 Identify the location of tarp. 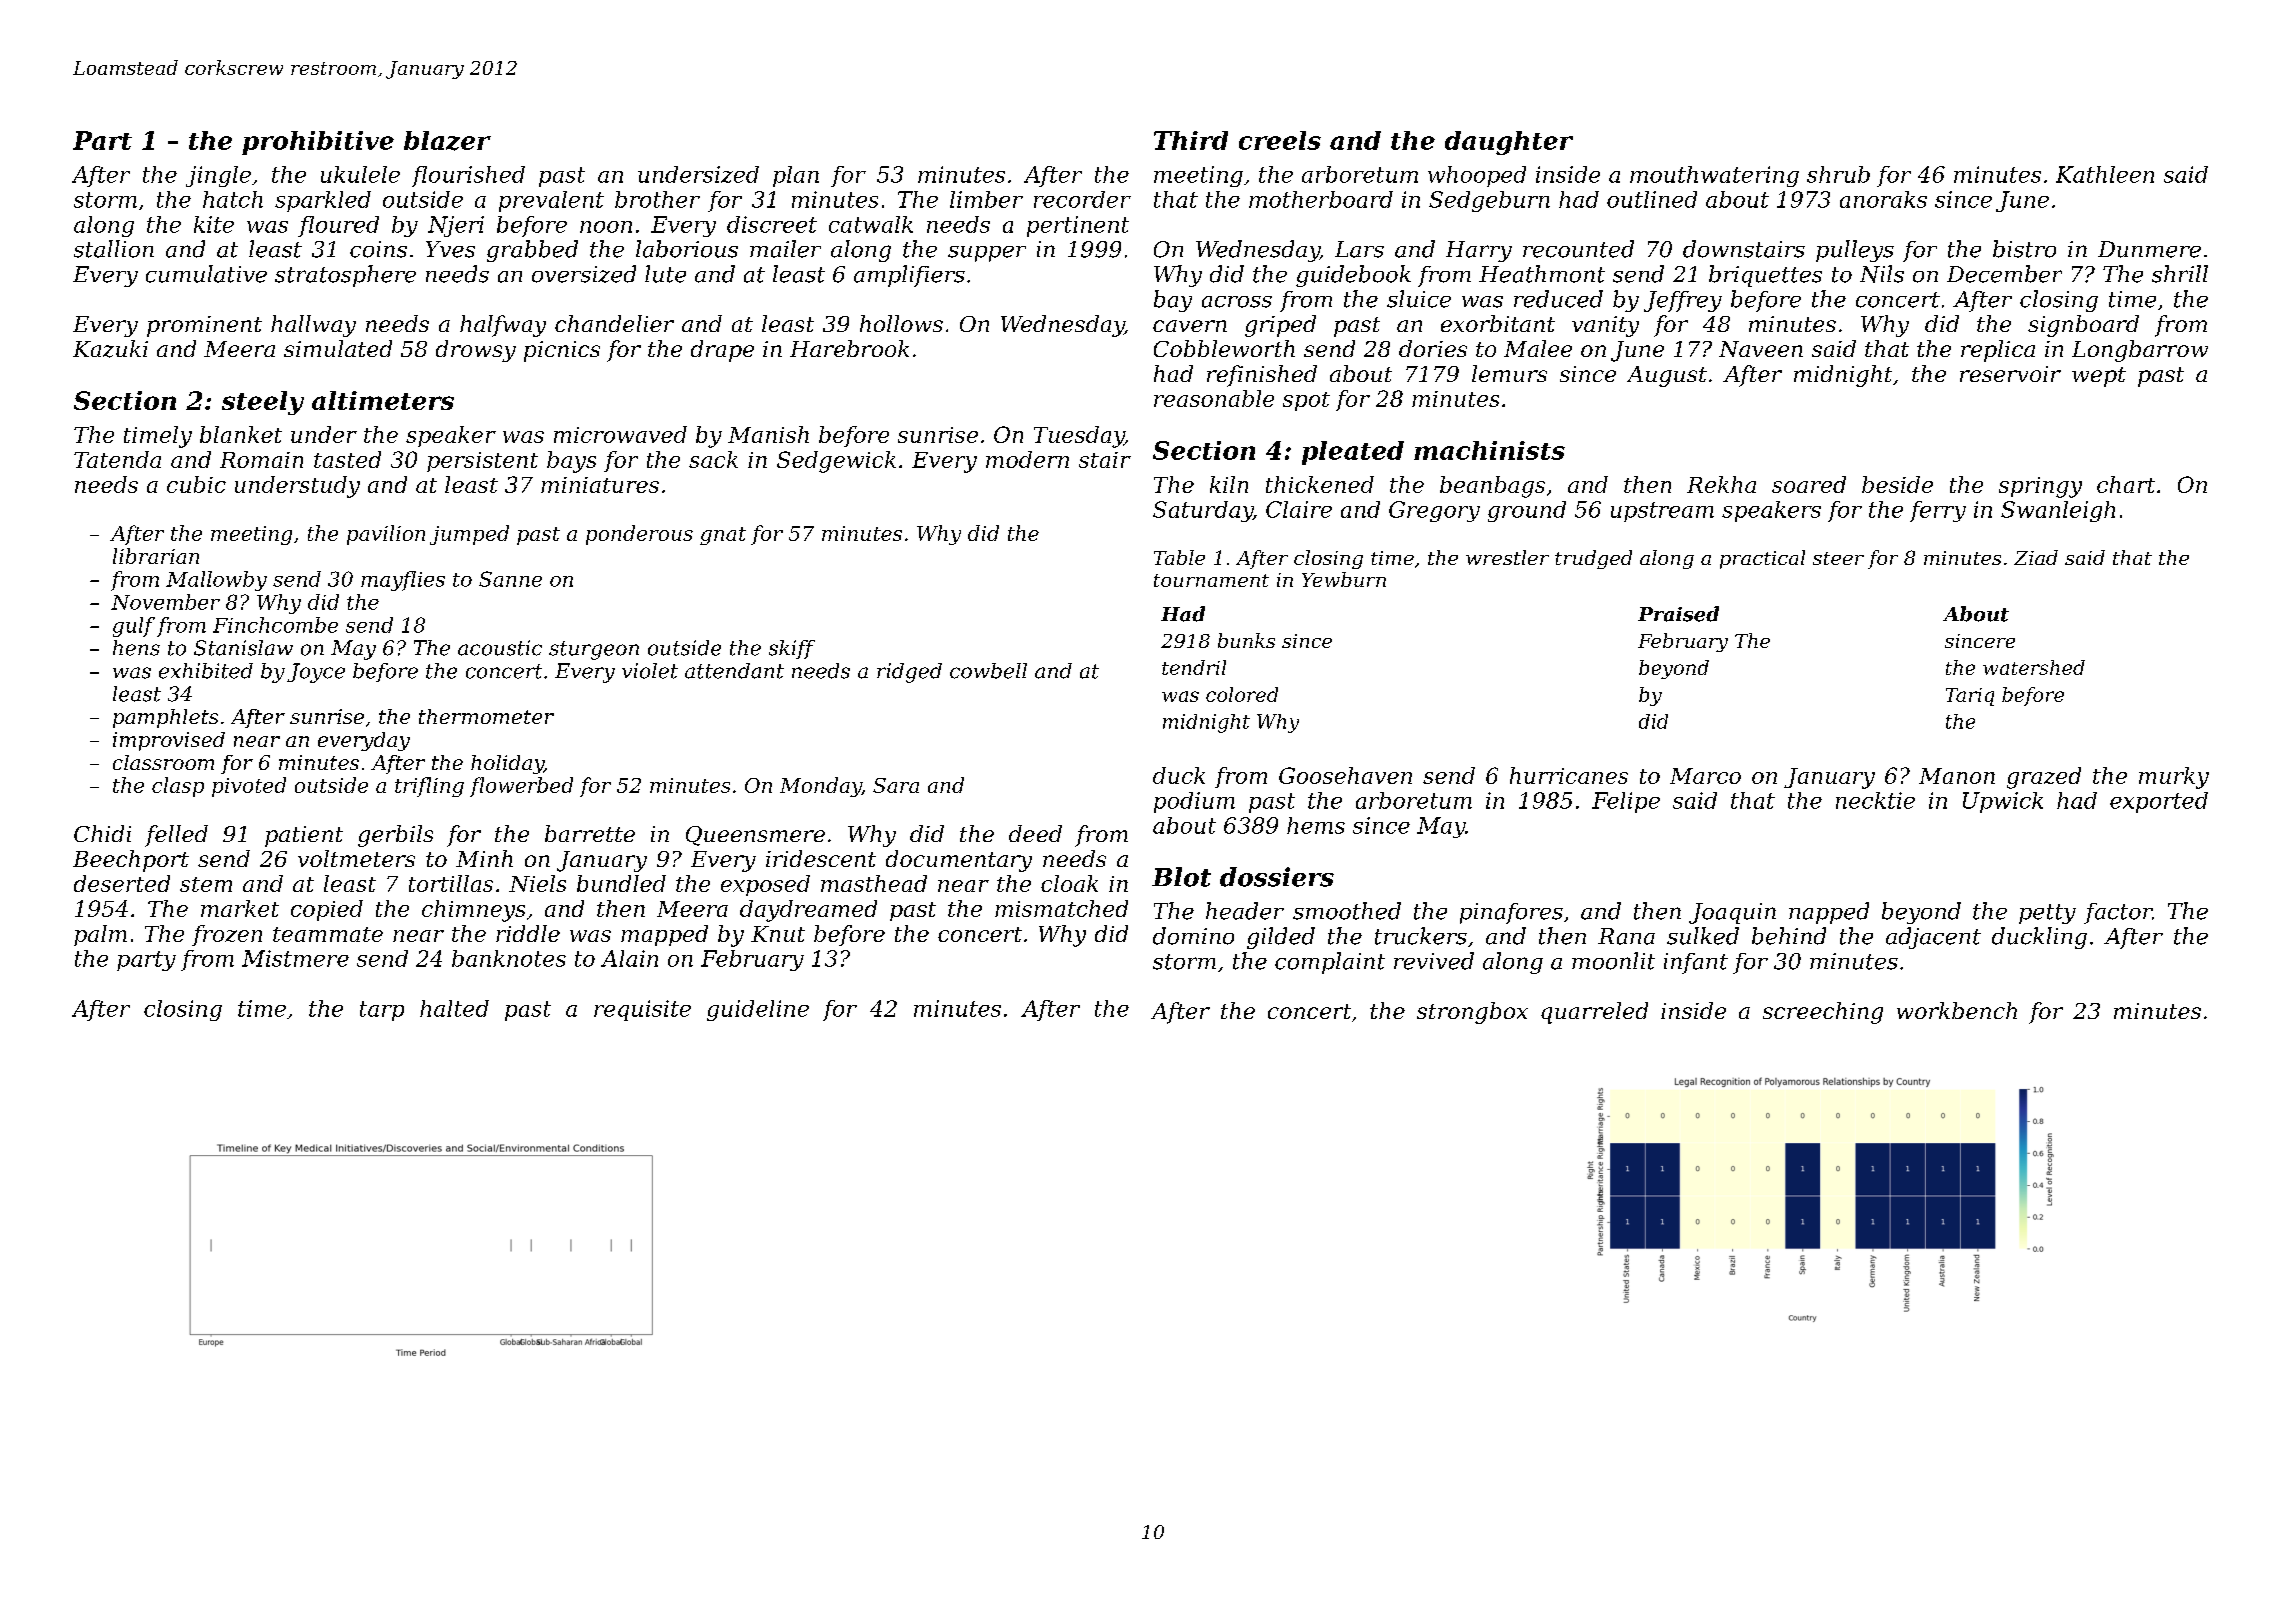
(382, 1011).
